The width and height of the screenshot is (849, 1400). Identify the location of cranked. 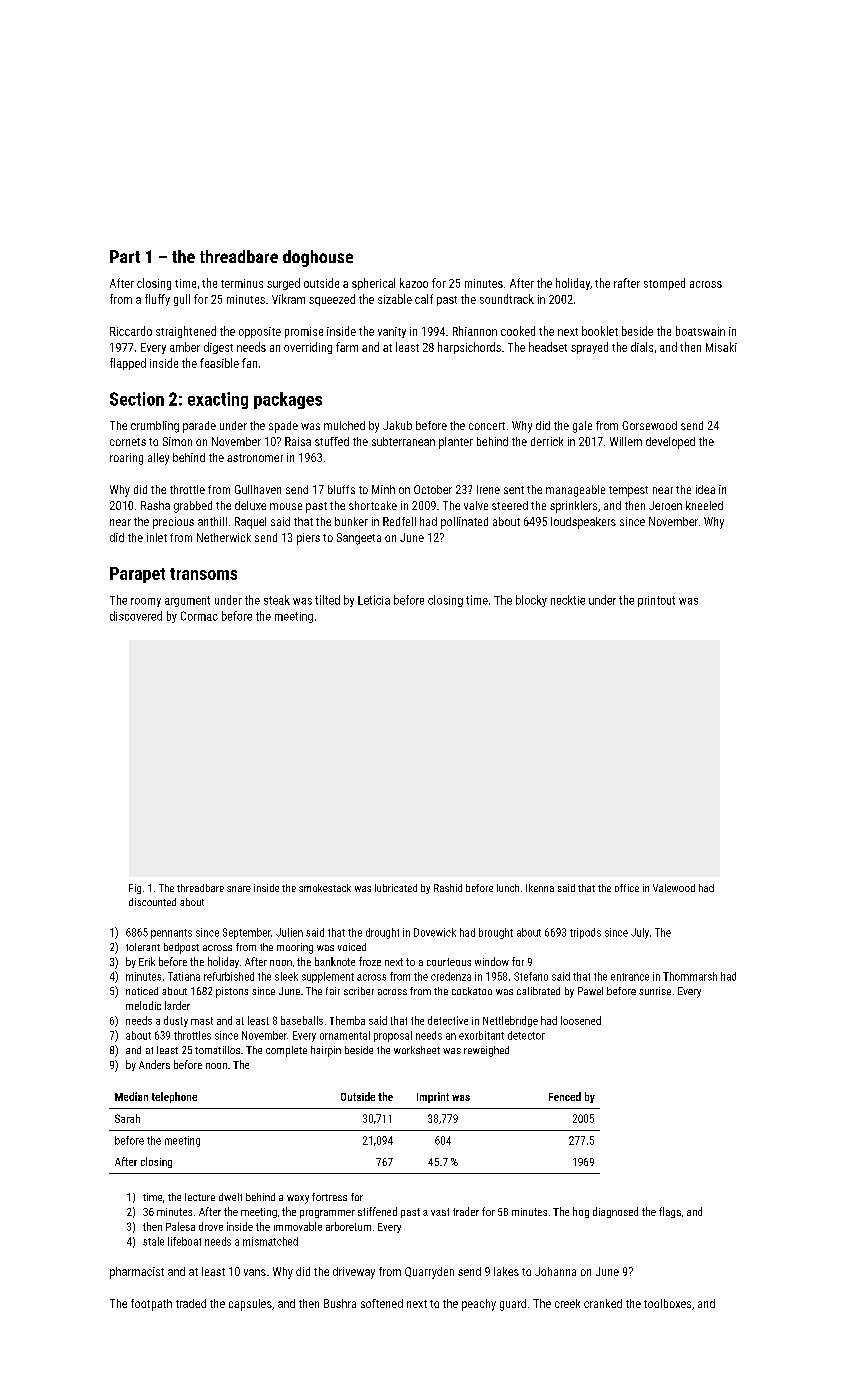
(603, 1303).
